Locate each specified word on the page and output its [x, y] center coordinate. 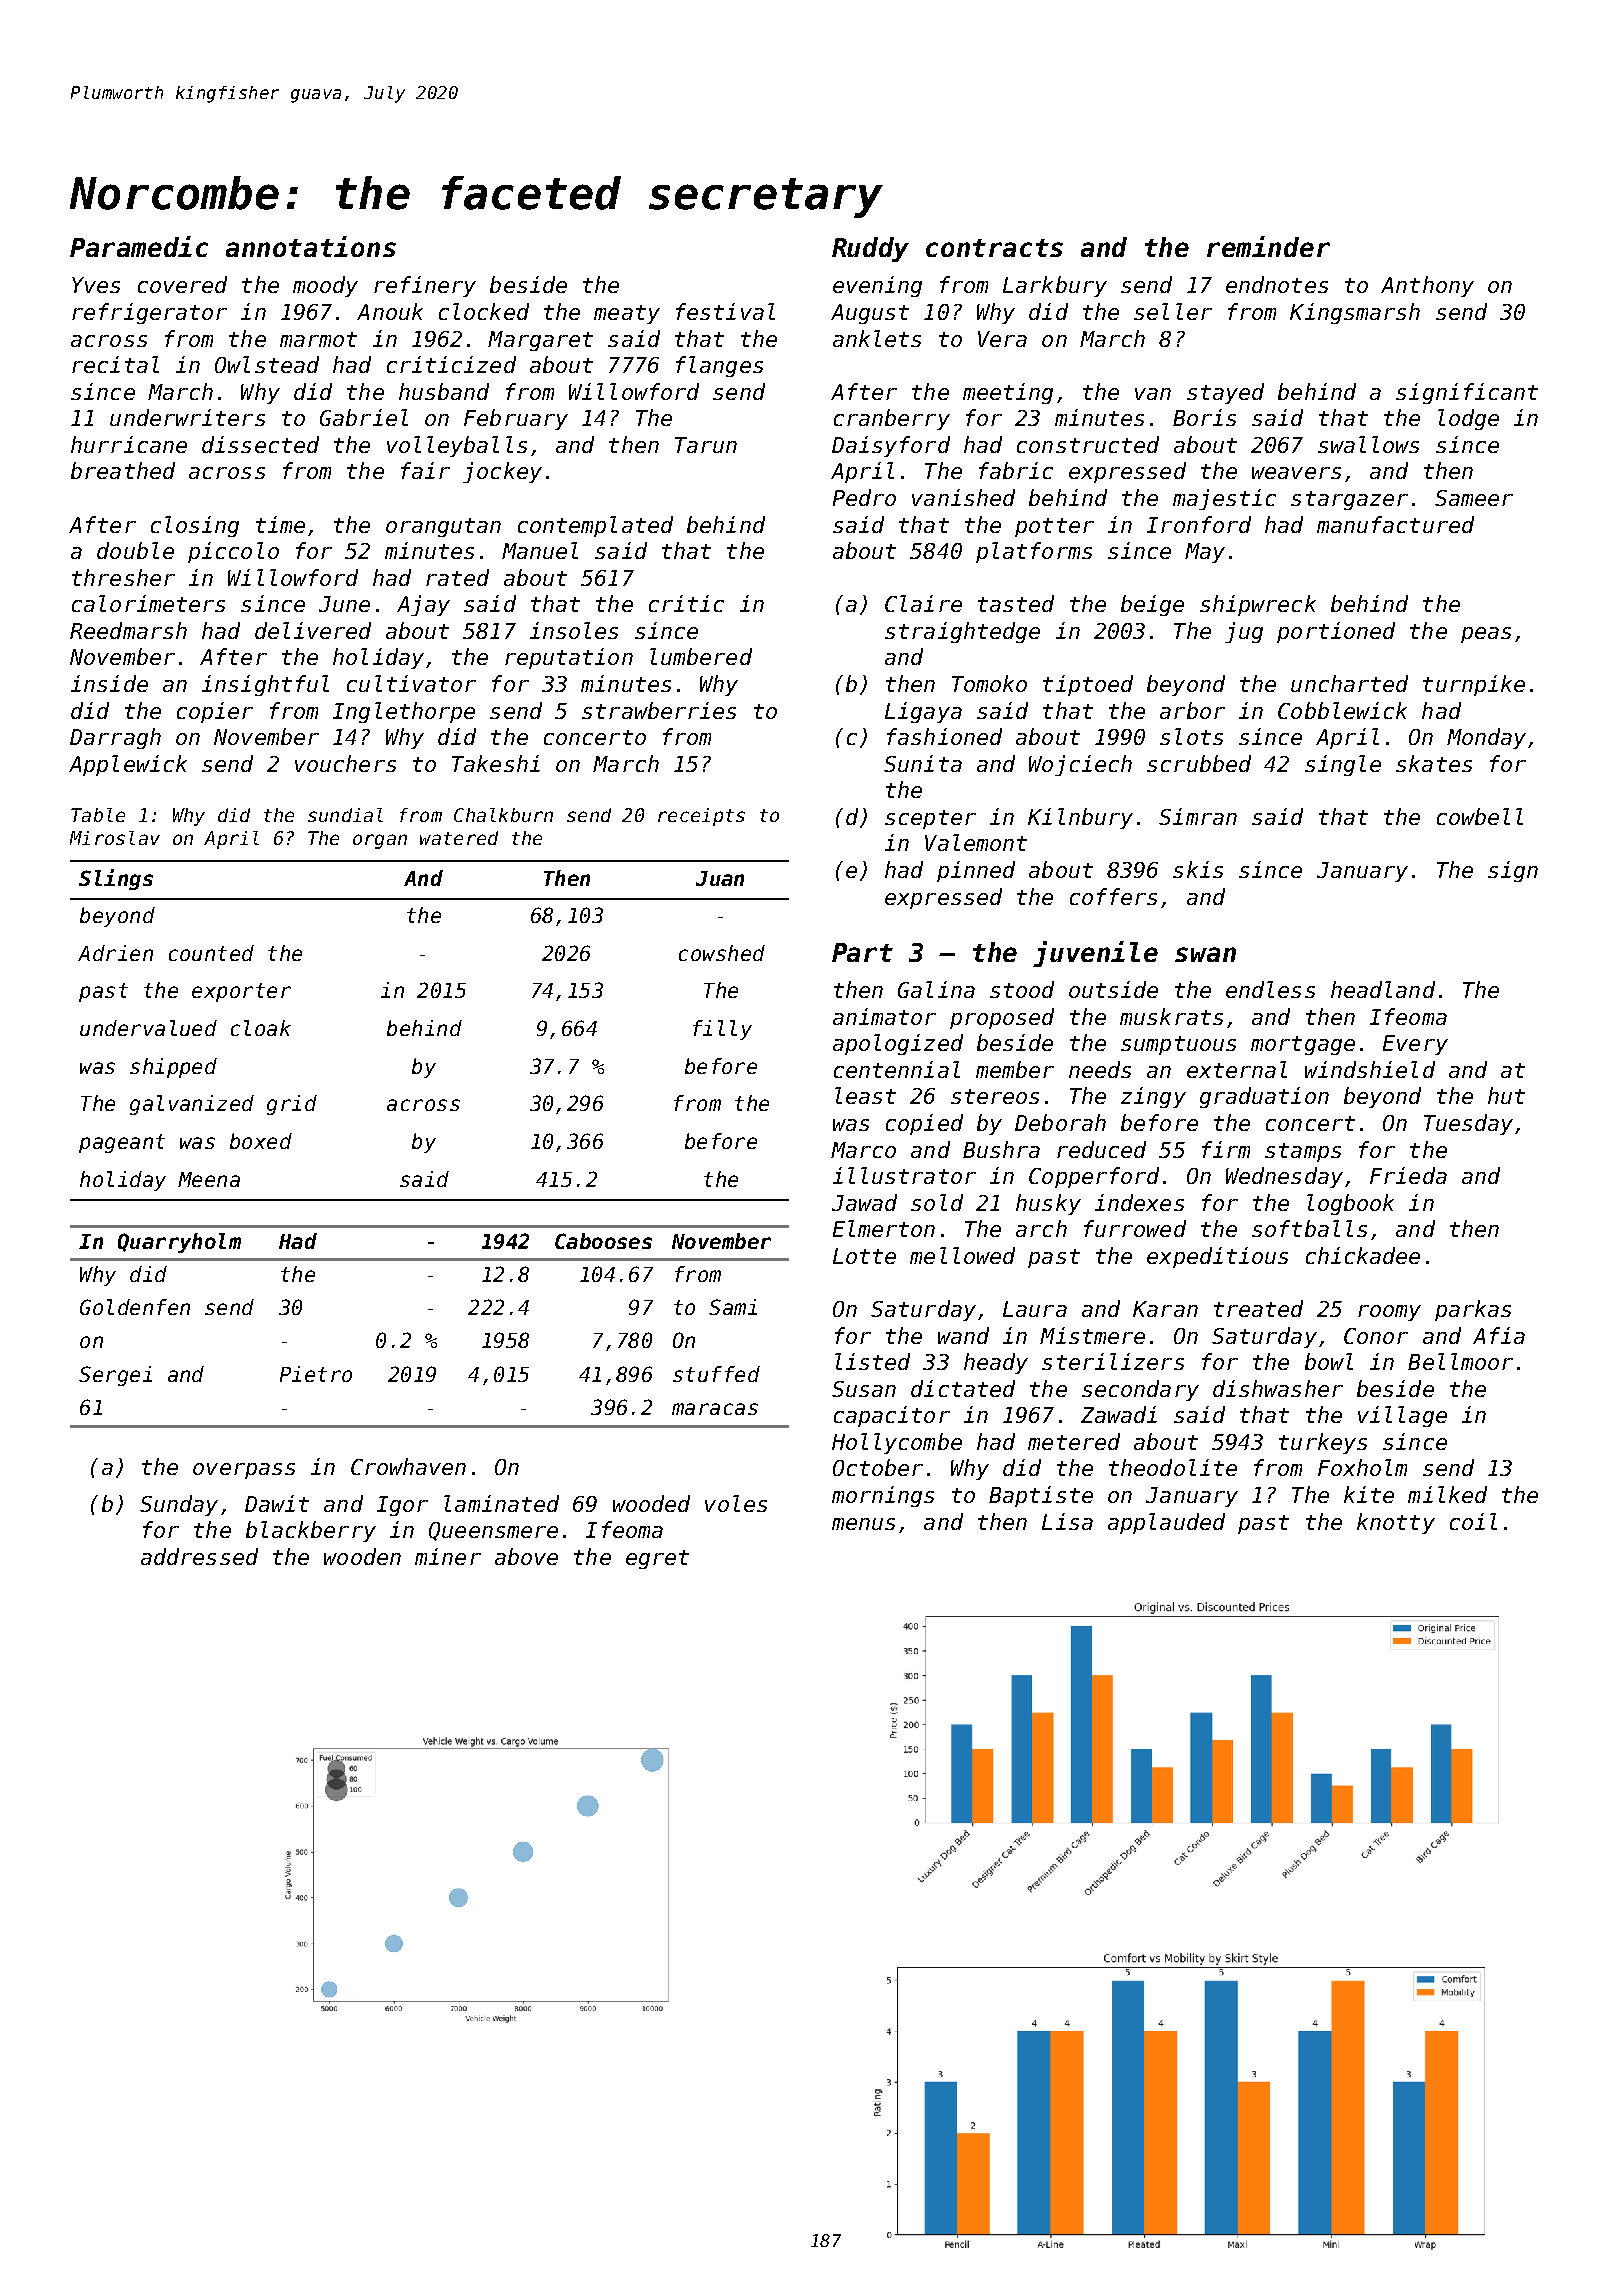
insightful [265, 685]
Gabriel [364, 417]
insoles [574, 630]
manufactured [1395, 524]
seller [1173, 311]
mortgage [1303, 1045]
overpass [244, 1471]
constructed [1088, 444]
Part [862, 952]
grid [292, 1105]
